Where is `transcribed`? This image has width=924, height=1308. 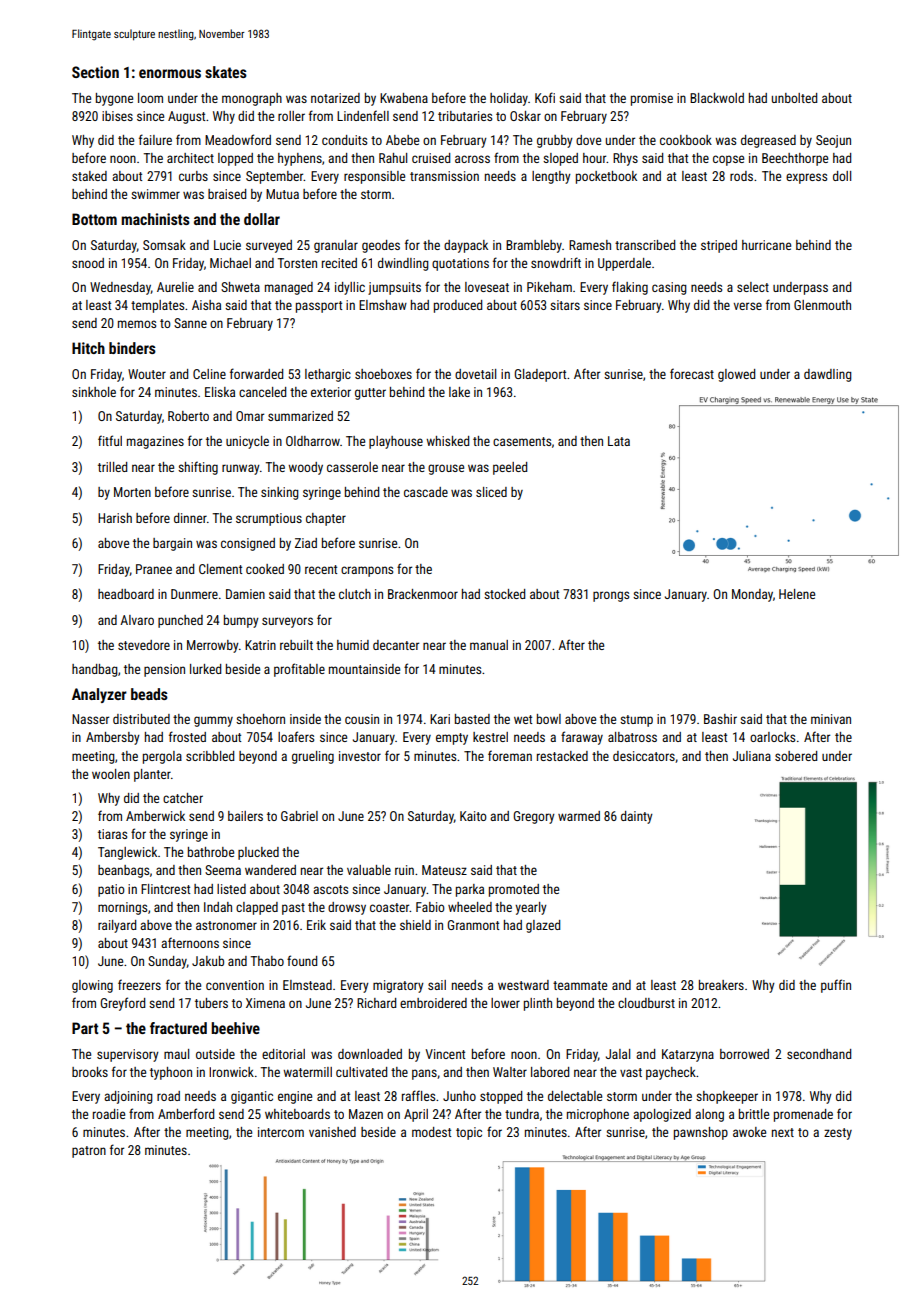 transcribed is located at coordinates (645, 245).
